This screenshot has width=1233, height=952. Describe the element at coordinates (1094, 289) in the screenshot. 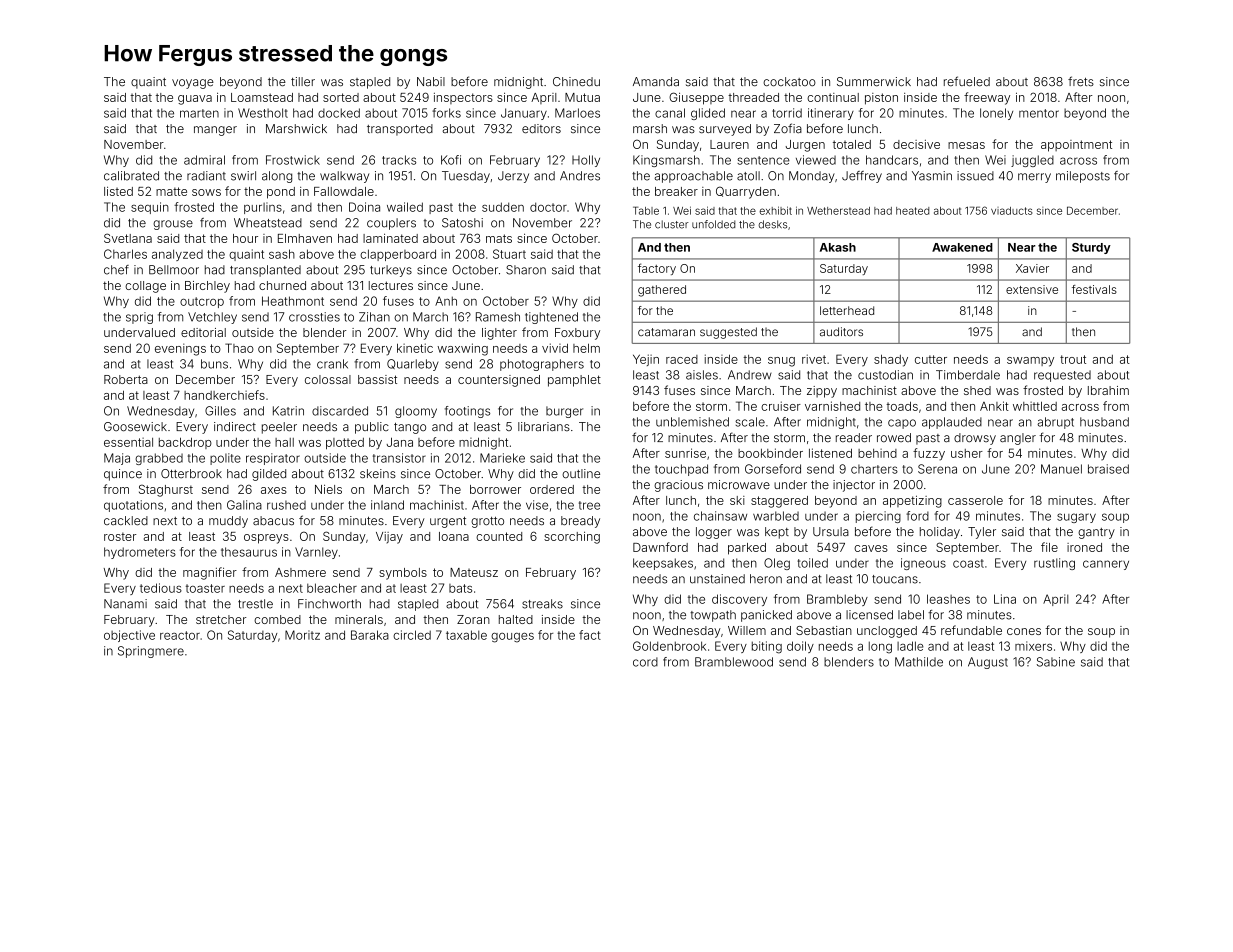

I see `festivals` at that location.
